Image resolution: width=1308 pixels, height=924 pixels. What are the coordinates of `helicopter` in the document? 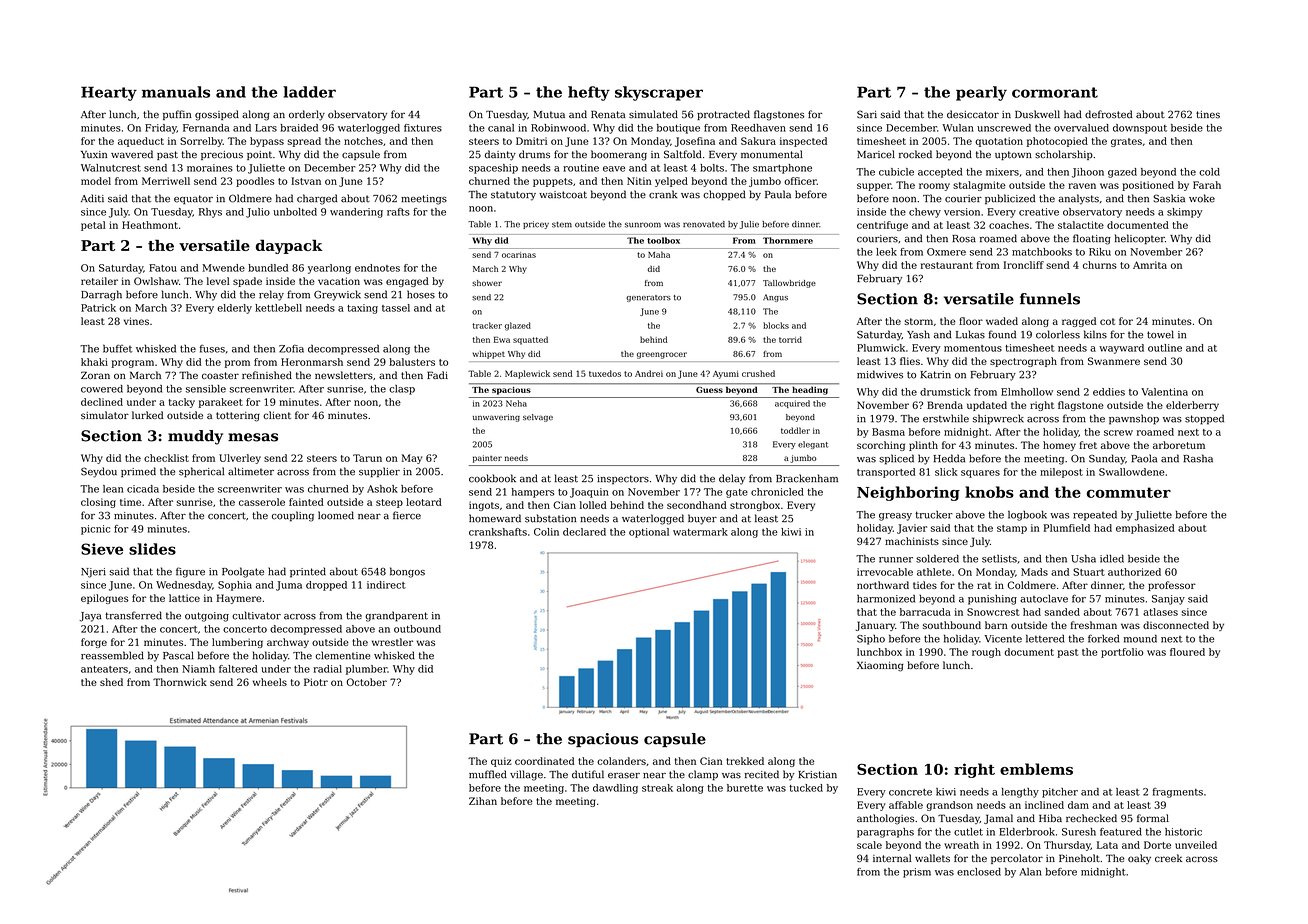 It's located at (1140, 239).
